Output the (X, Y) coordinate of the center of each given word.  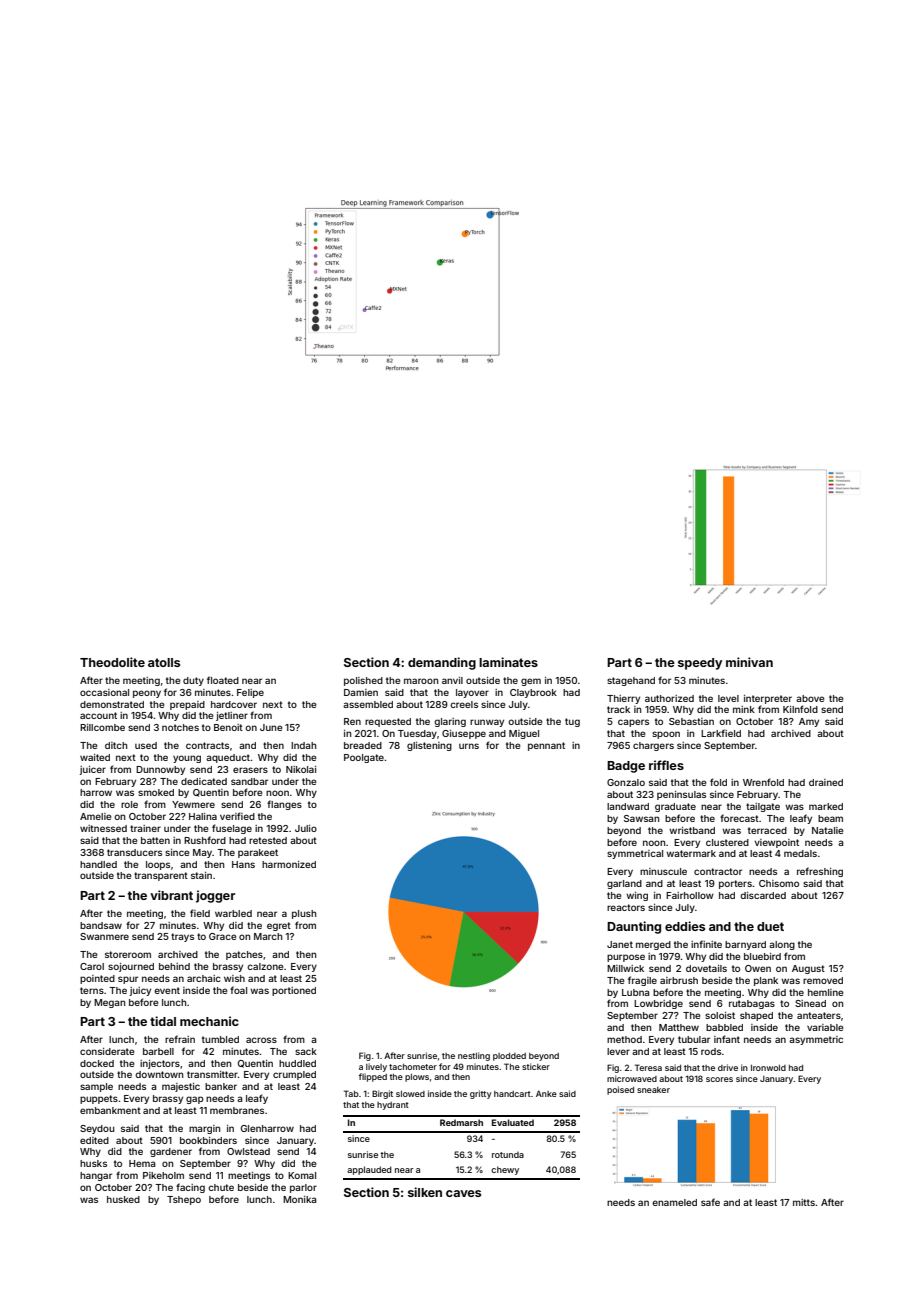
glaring (450, 722)
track (618, 709)
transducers (134, 852)
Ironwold (768, 1068)
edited (94, 1140)
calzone (265, 966)
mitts (804, 1202)
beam (830, 818)
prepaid (187, 705)
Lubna (635, 992)
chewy (505, 1170)
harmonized (289, 864)
